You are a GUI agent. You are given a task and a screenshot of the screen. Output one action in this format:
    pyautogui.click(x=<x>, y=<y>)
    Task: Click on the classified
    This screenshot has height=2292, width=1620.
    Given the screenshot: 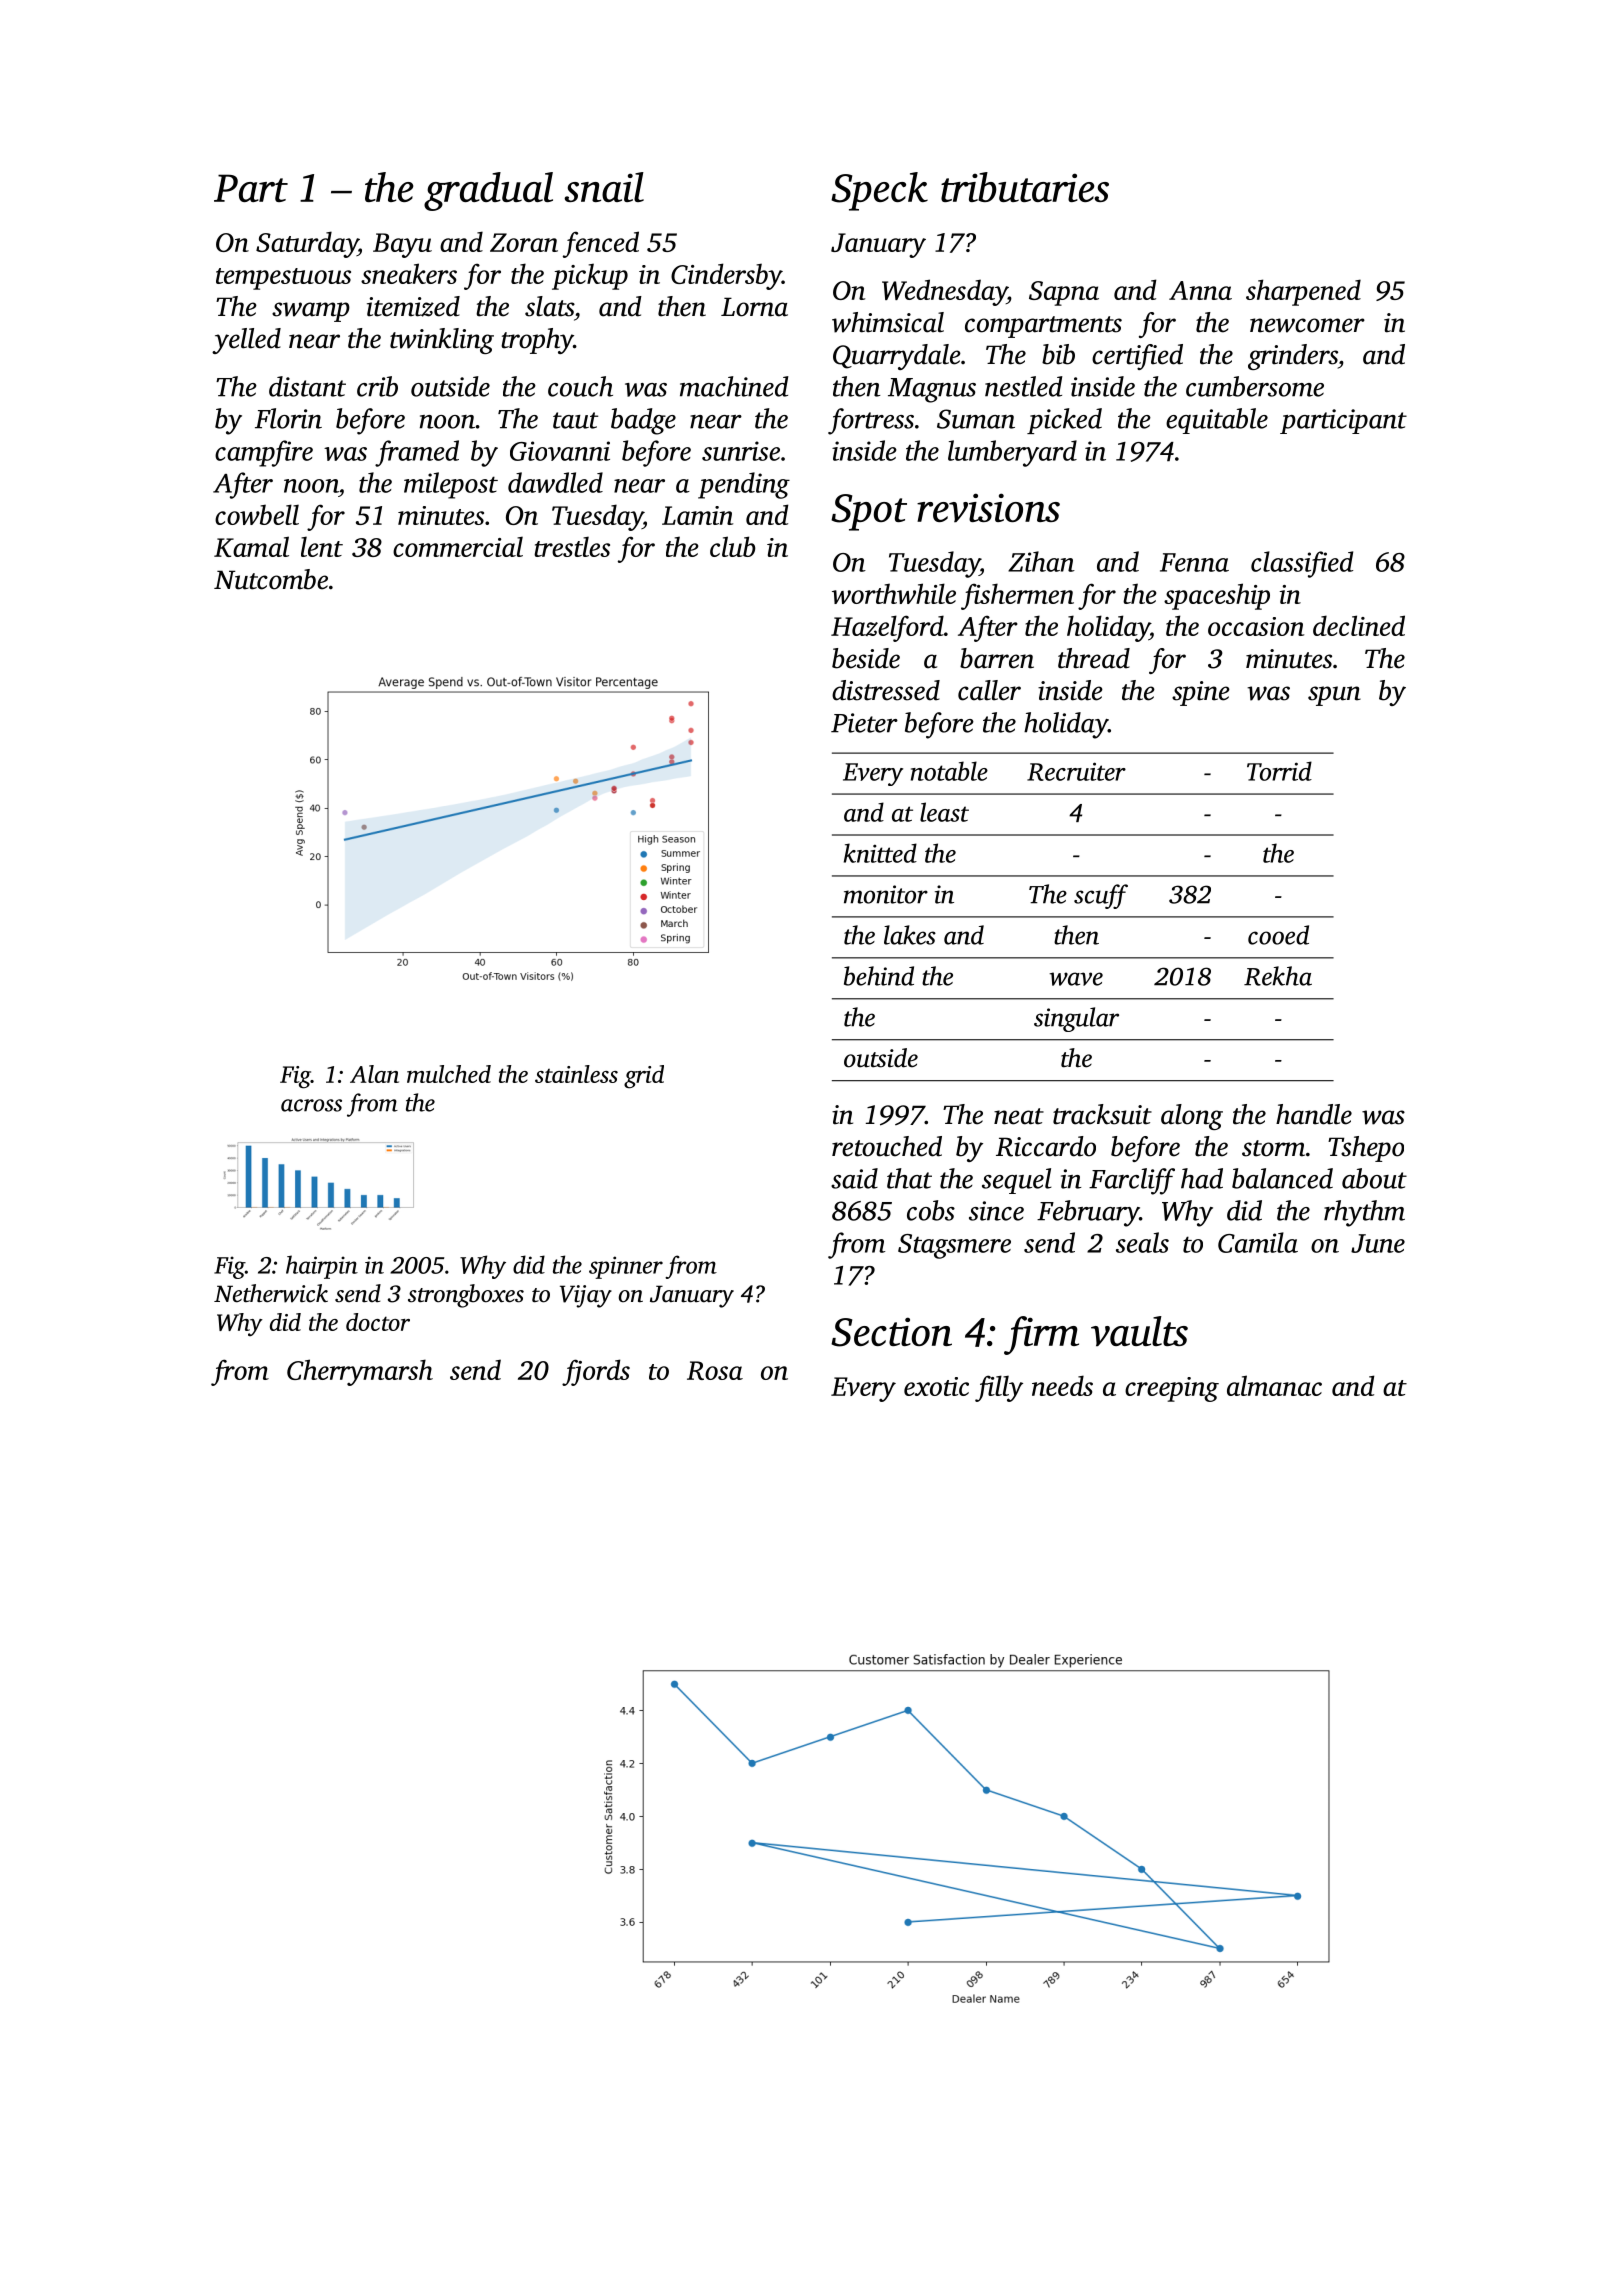 What is the action you would take?
    pyautogui.click(x=1302, y=564)
